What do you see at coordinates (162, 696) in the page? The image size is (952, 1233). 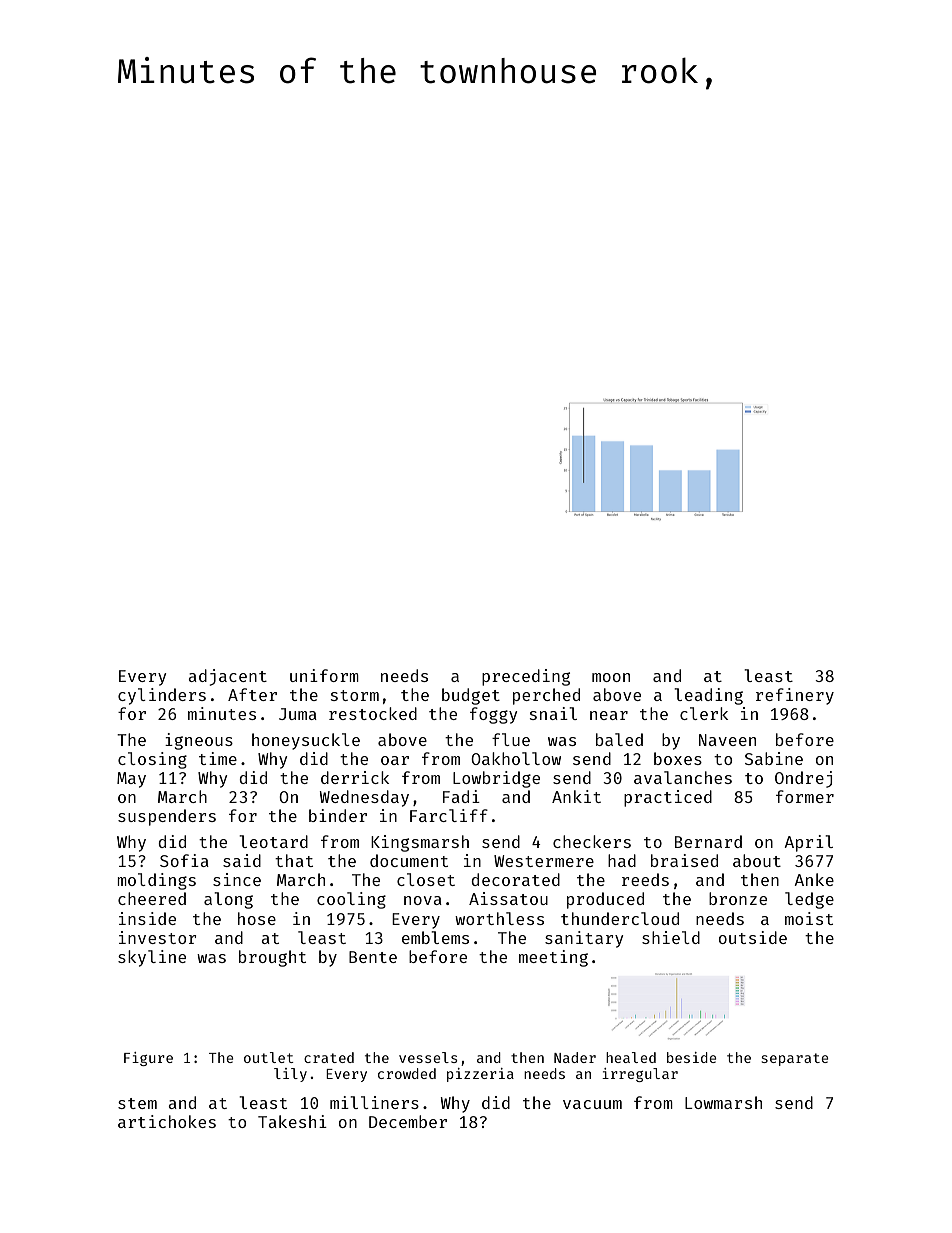 I see `cylinders` at bounding box center [162, 696].
